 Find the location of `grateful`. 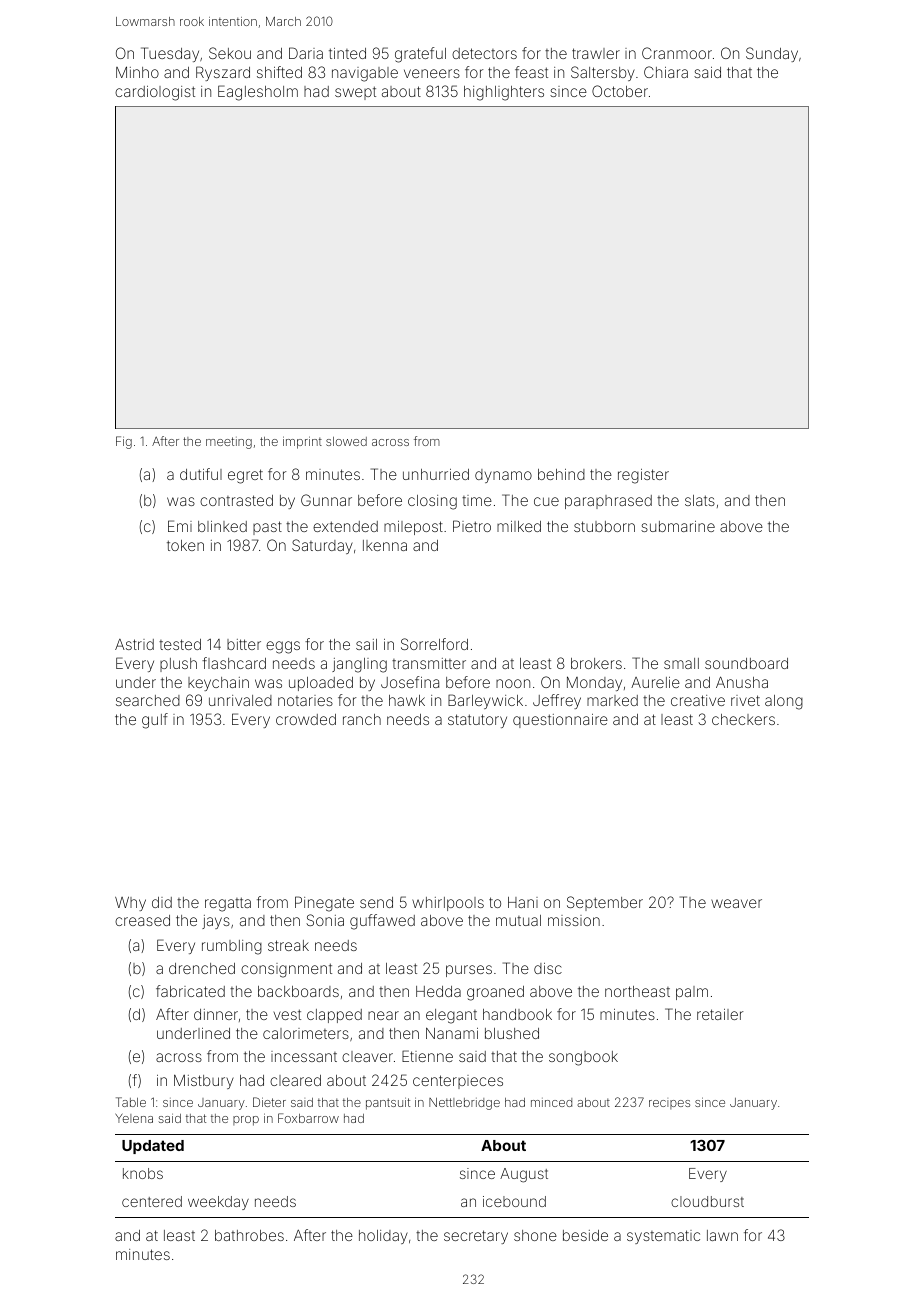

grateful is located at coordinates (420, 55).
